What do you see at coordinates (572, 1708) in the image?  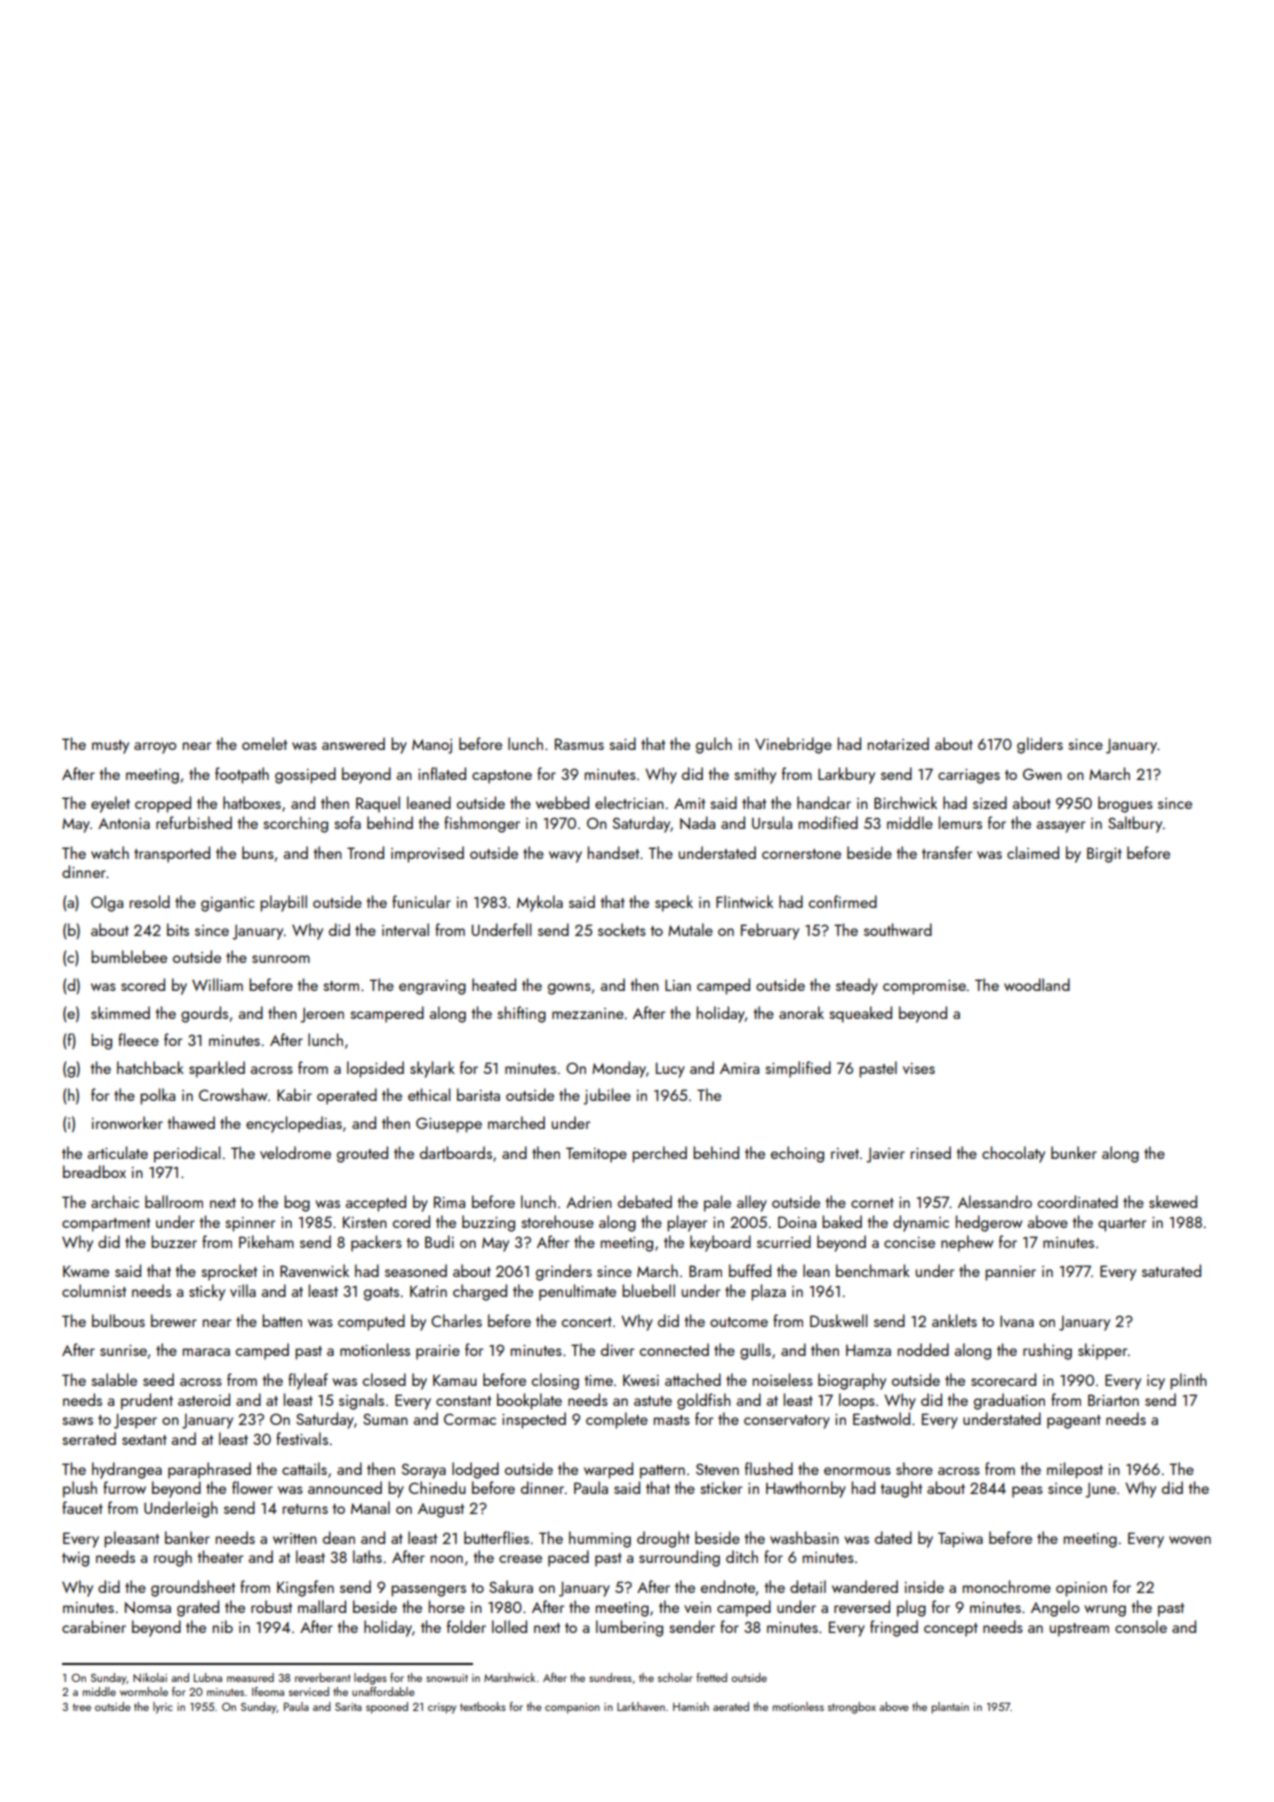 I see `companion` at bounding box center [572, 1708].
